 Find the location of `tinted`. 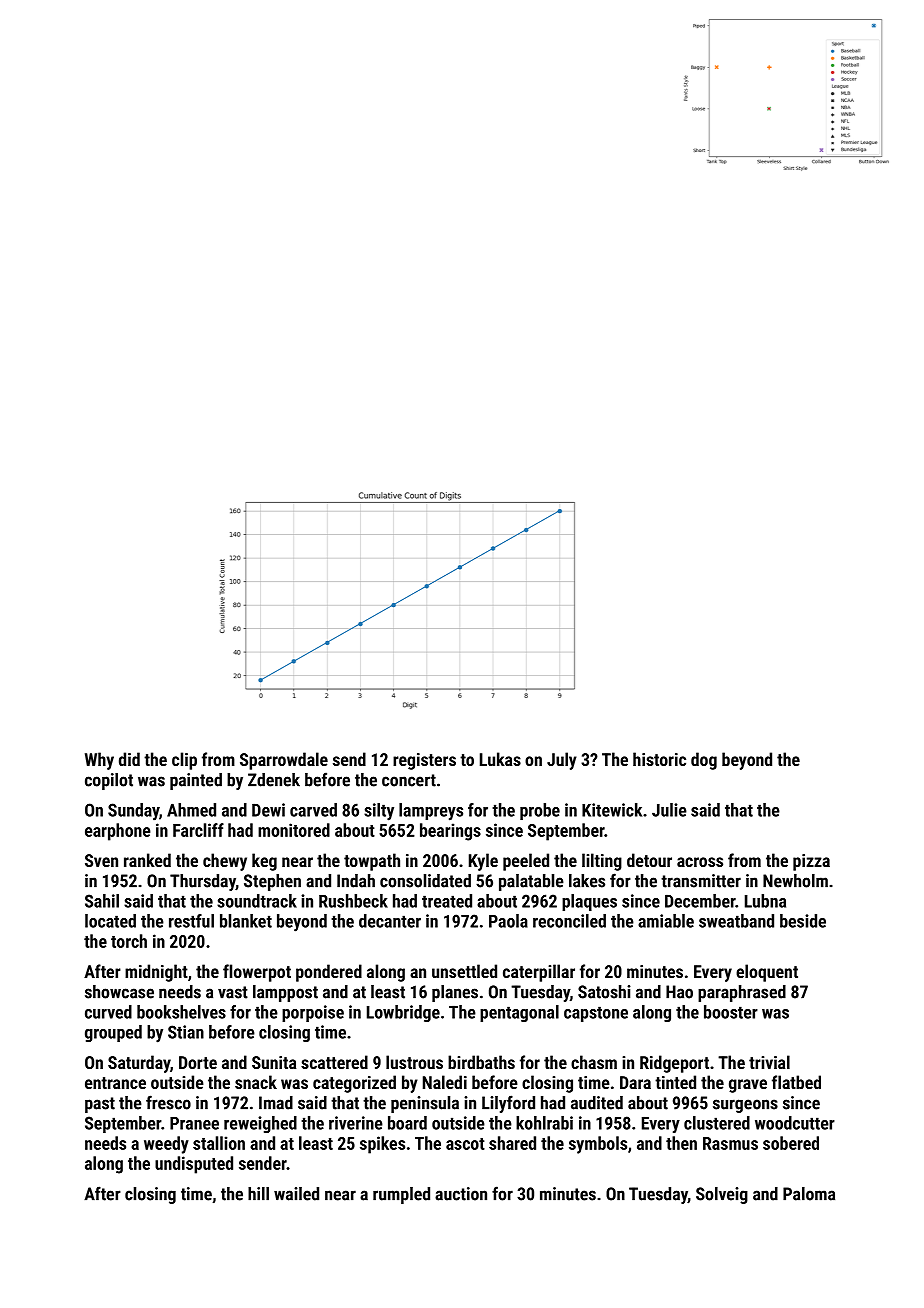

tinted is located at coordinates (675, 1082).
